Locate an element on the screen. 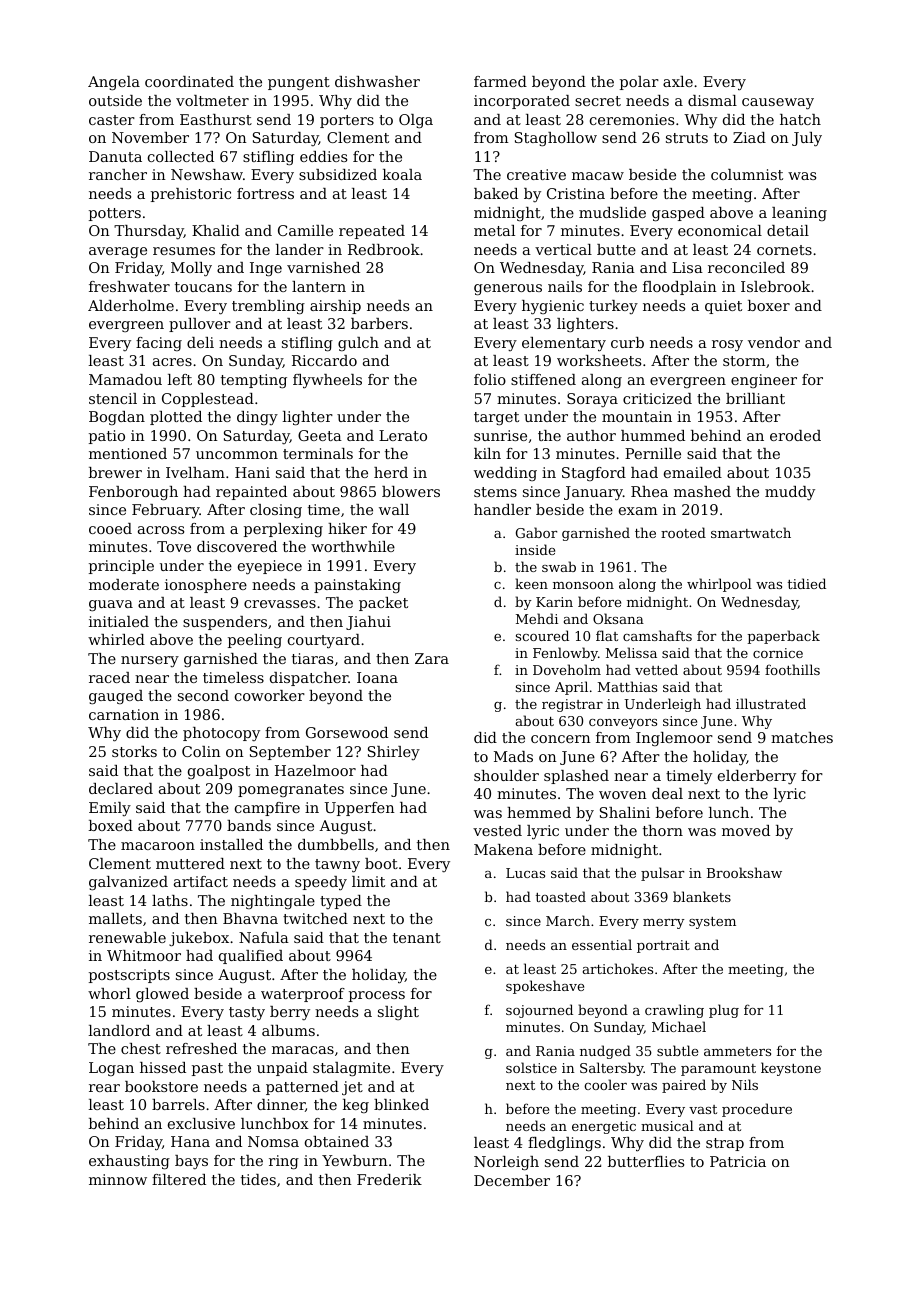  dinner is located at coordinates (281, 1104).
